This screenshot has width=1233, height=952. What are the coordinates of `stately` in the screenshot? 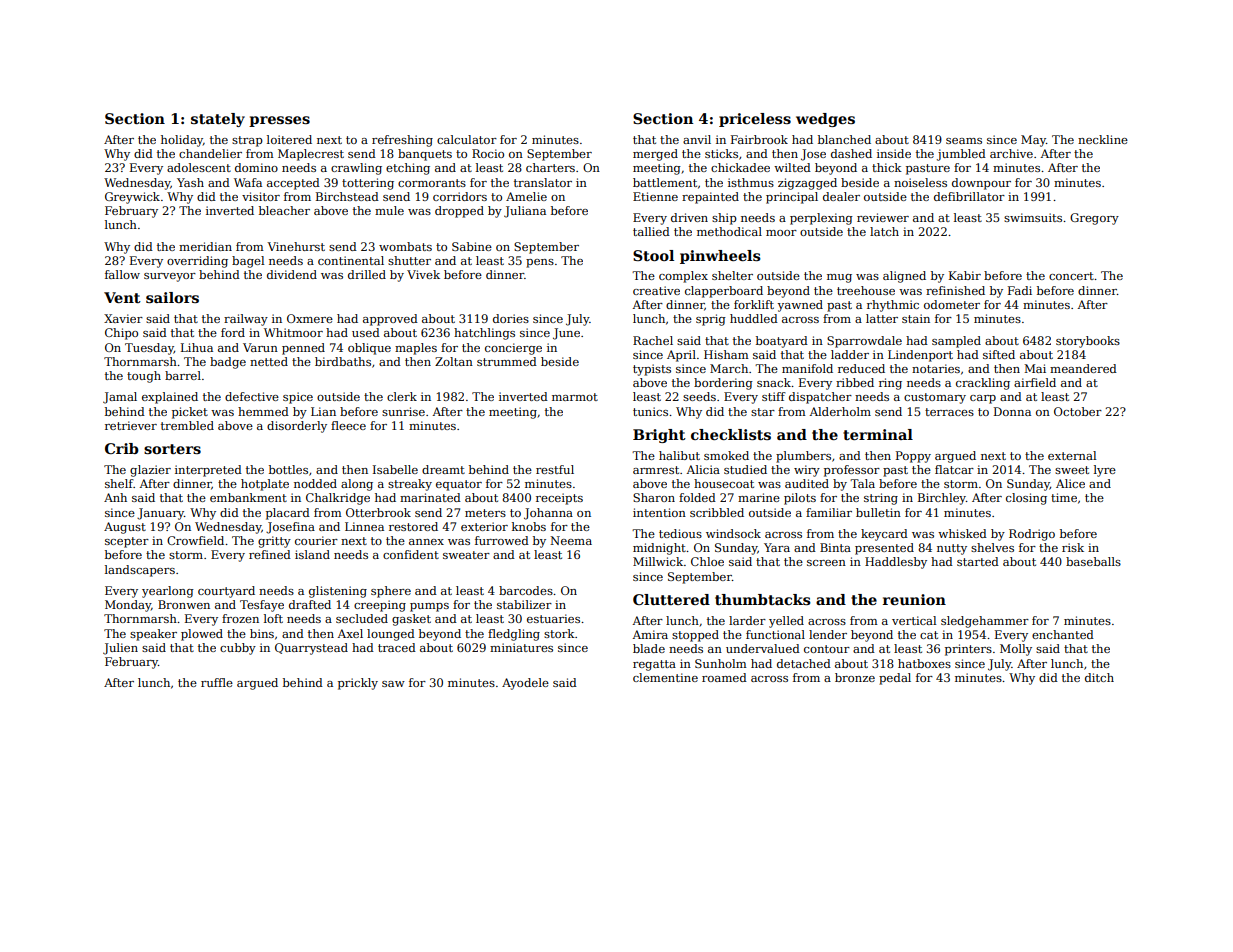 It's located at (218, 120).
